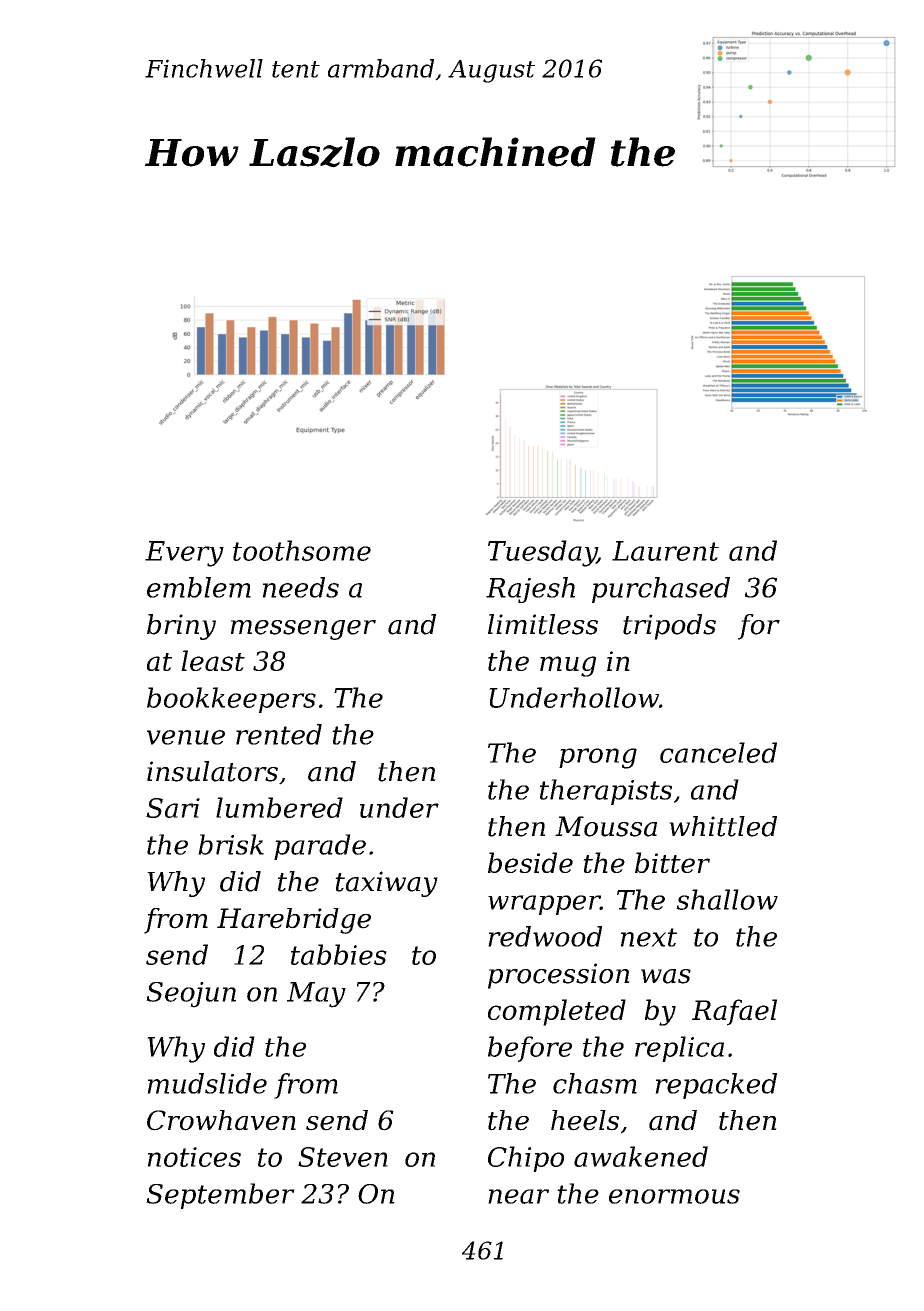  Describe the element at coordinates (386, 884) in the image. I see `taxiway` at that location.
